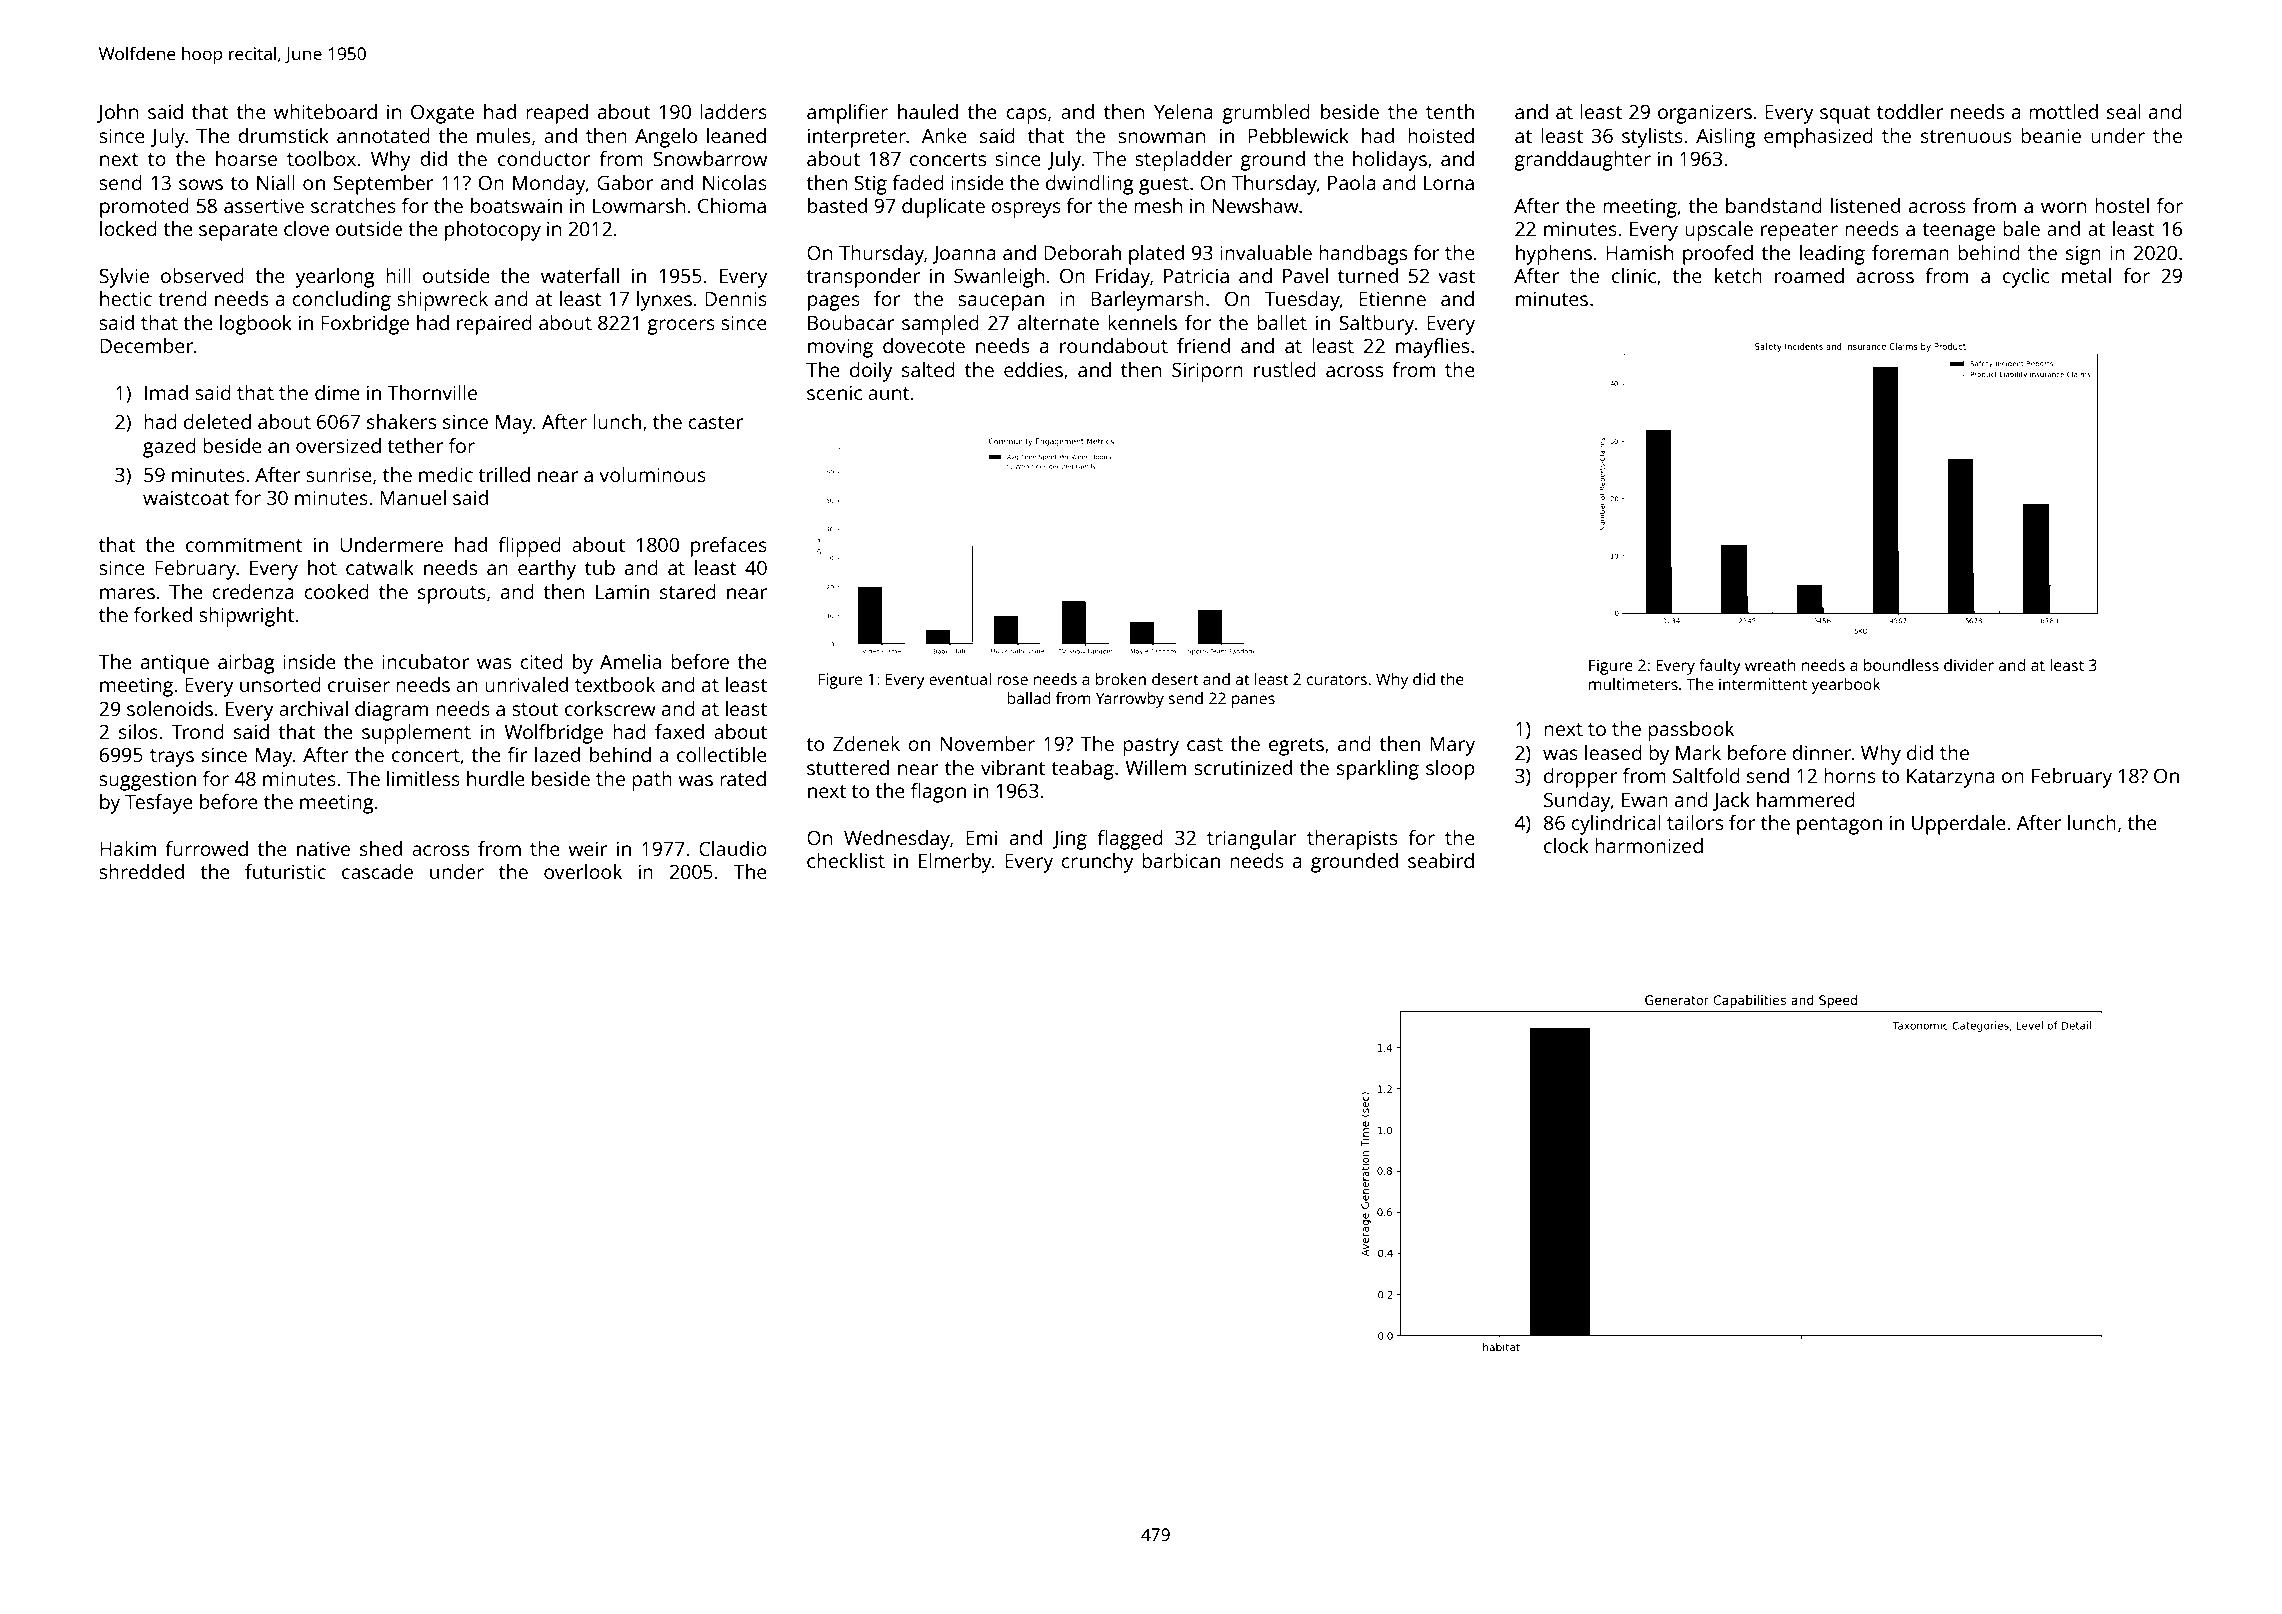  What do you see at coordinates (1822, 752) in the image?
I see `dinner` at bounding box center [1822, 752].
